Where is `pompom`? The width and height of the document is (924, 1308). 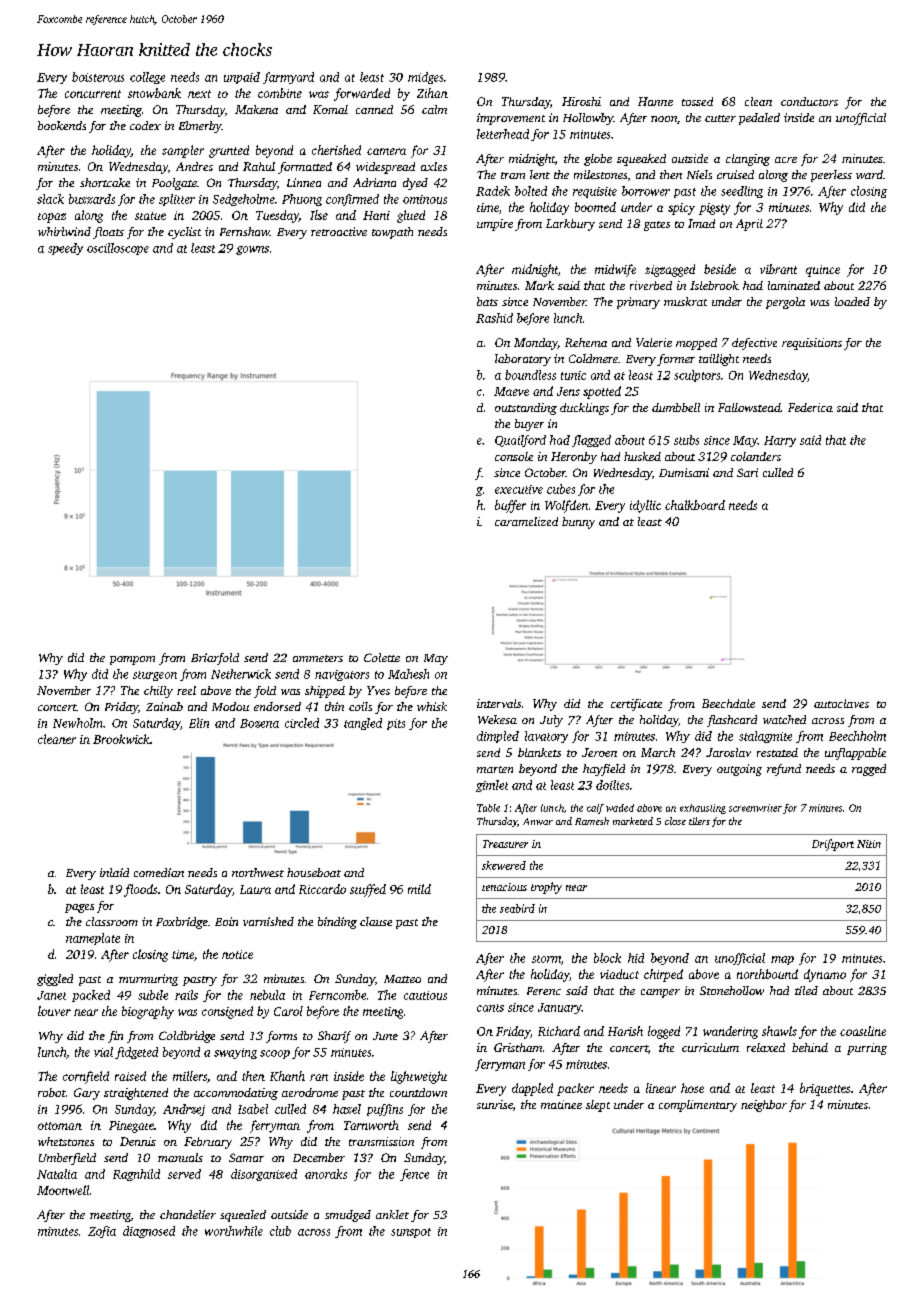
pompom is located at coordinates (132, 660).
